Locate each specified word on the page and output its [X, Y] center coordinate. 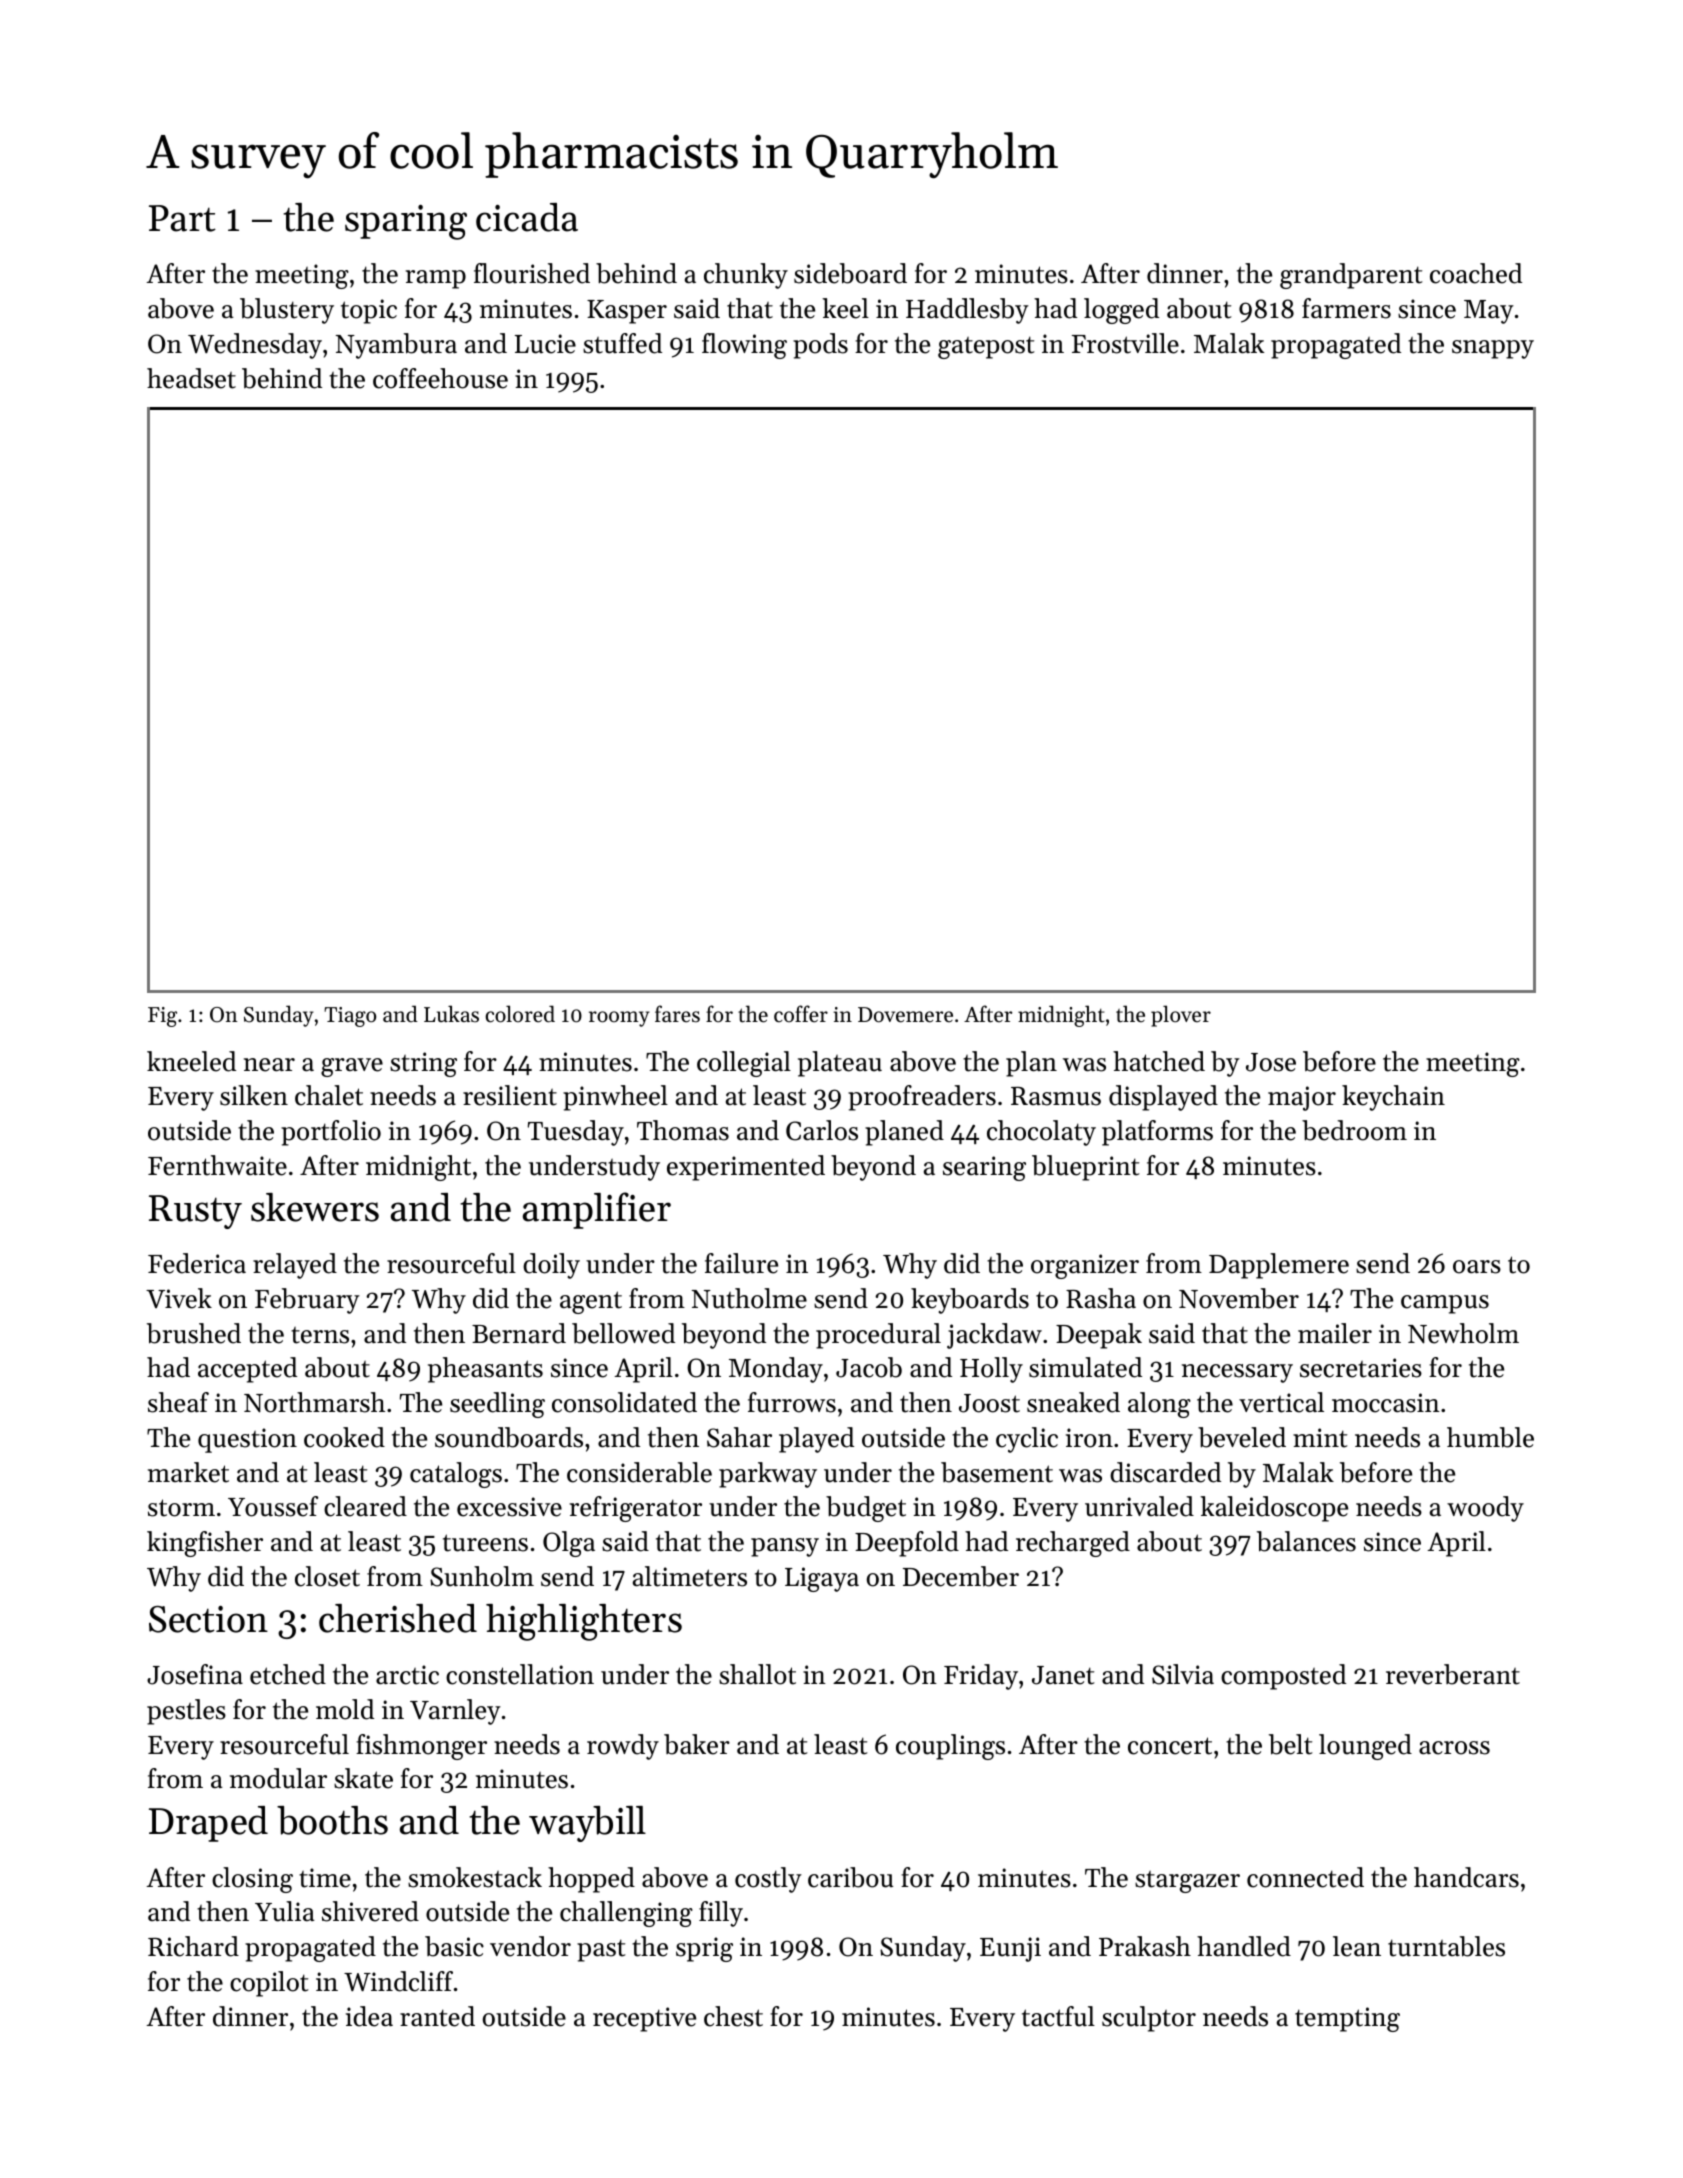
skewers [315, 1207]
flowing [744, 346]
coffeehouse [440, 378]
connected [1305, 1877]
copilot [269, 1984]
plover [1181, 1016]
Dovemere [905, 1015]
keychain [1393, 1098]
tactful [1058, 2016]
